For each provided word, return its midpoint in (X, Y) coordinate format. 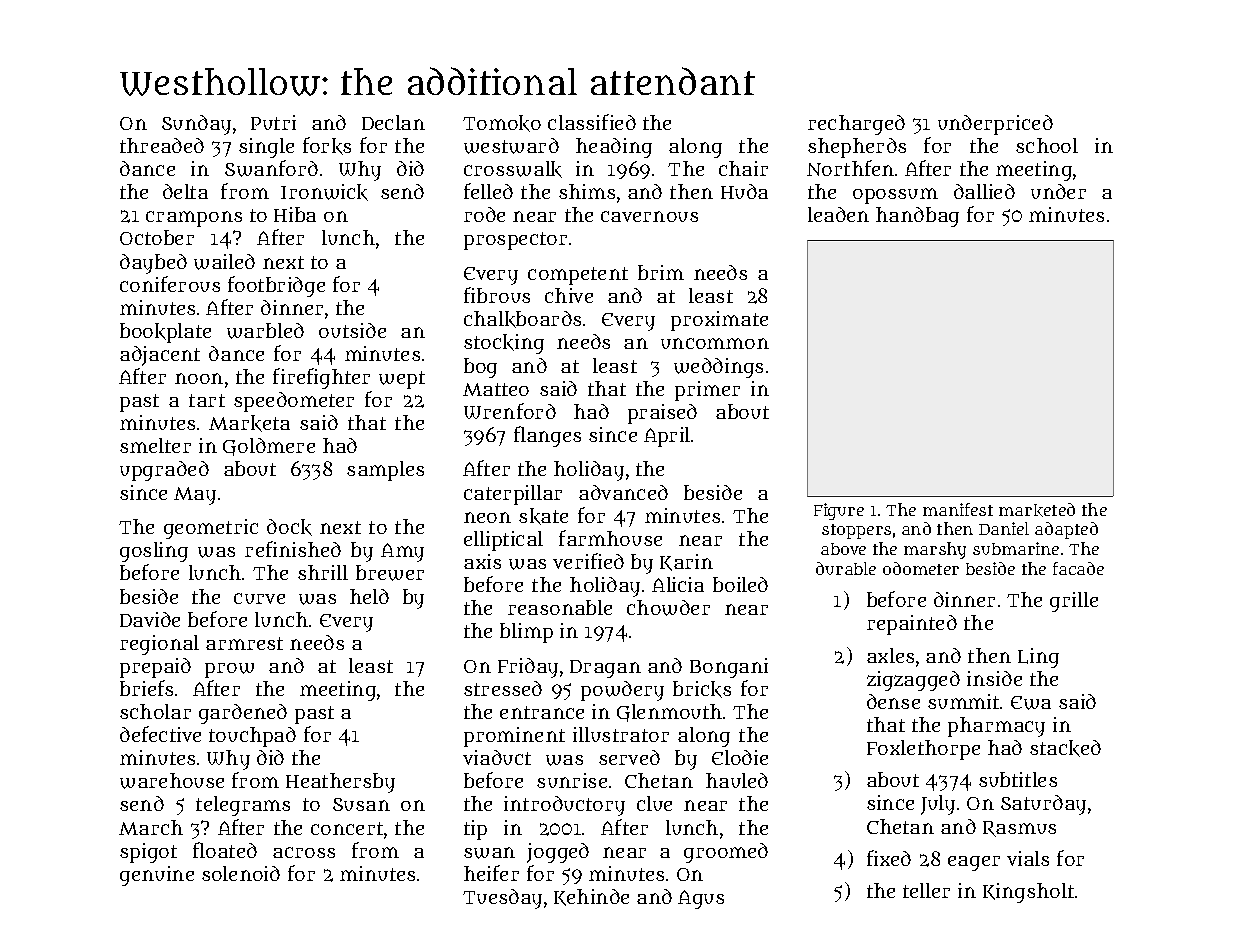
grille (1074, 602)
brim (661, 272)
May (195, 496)
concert (347, 828)
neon (487, 517)
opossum (895, 196)
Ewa (1031, 703)
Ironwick (324, 192)
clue (654, 803)
